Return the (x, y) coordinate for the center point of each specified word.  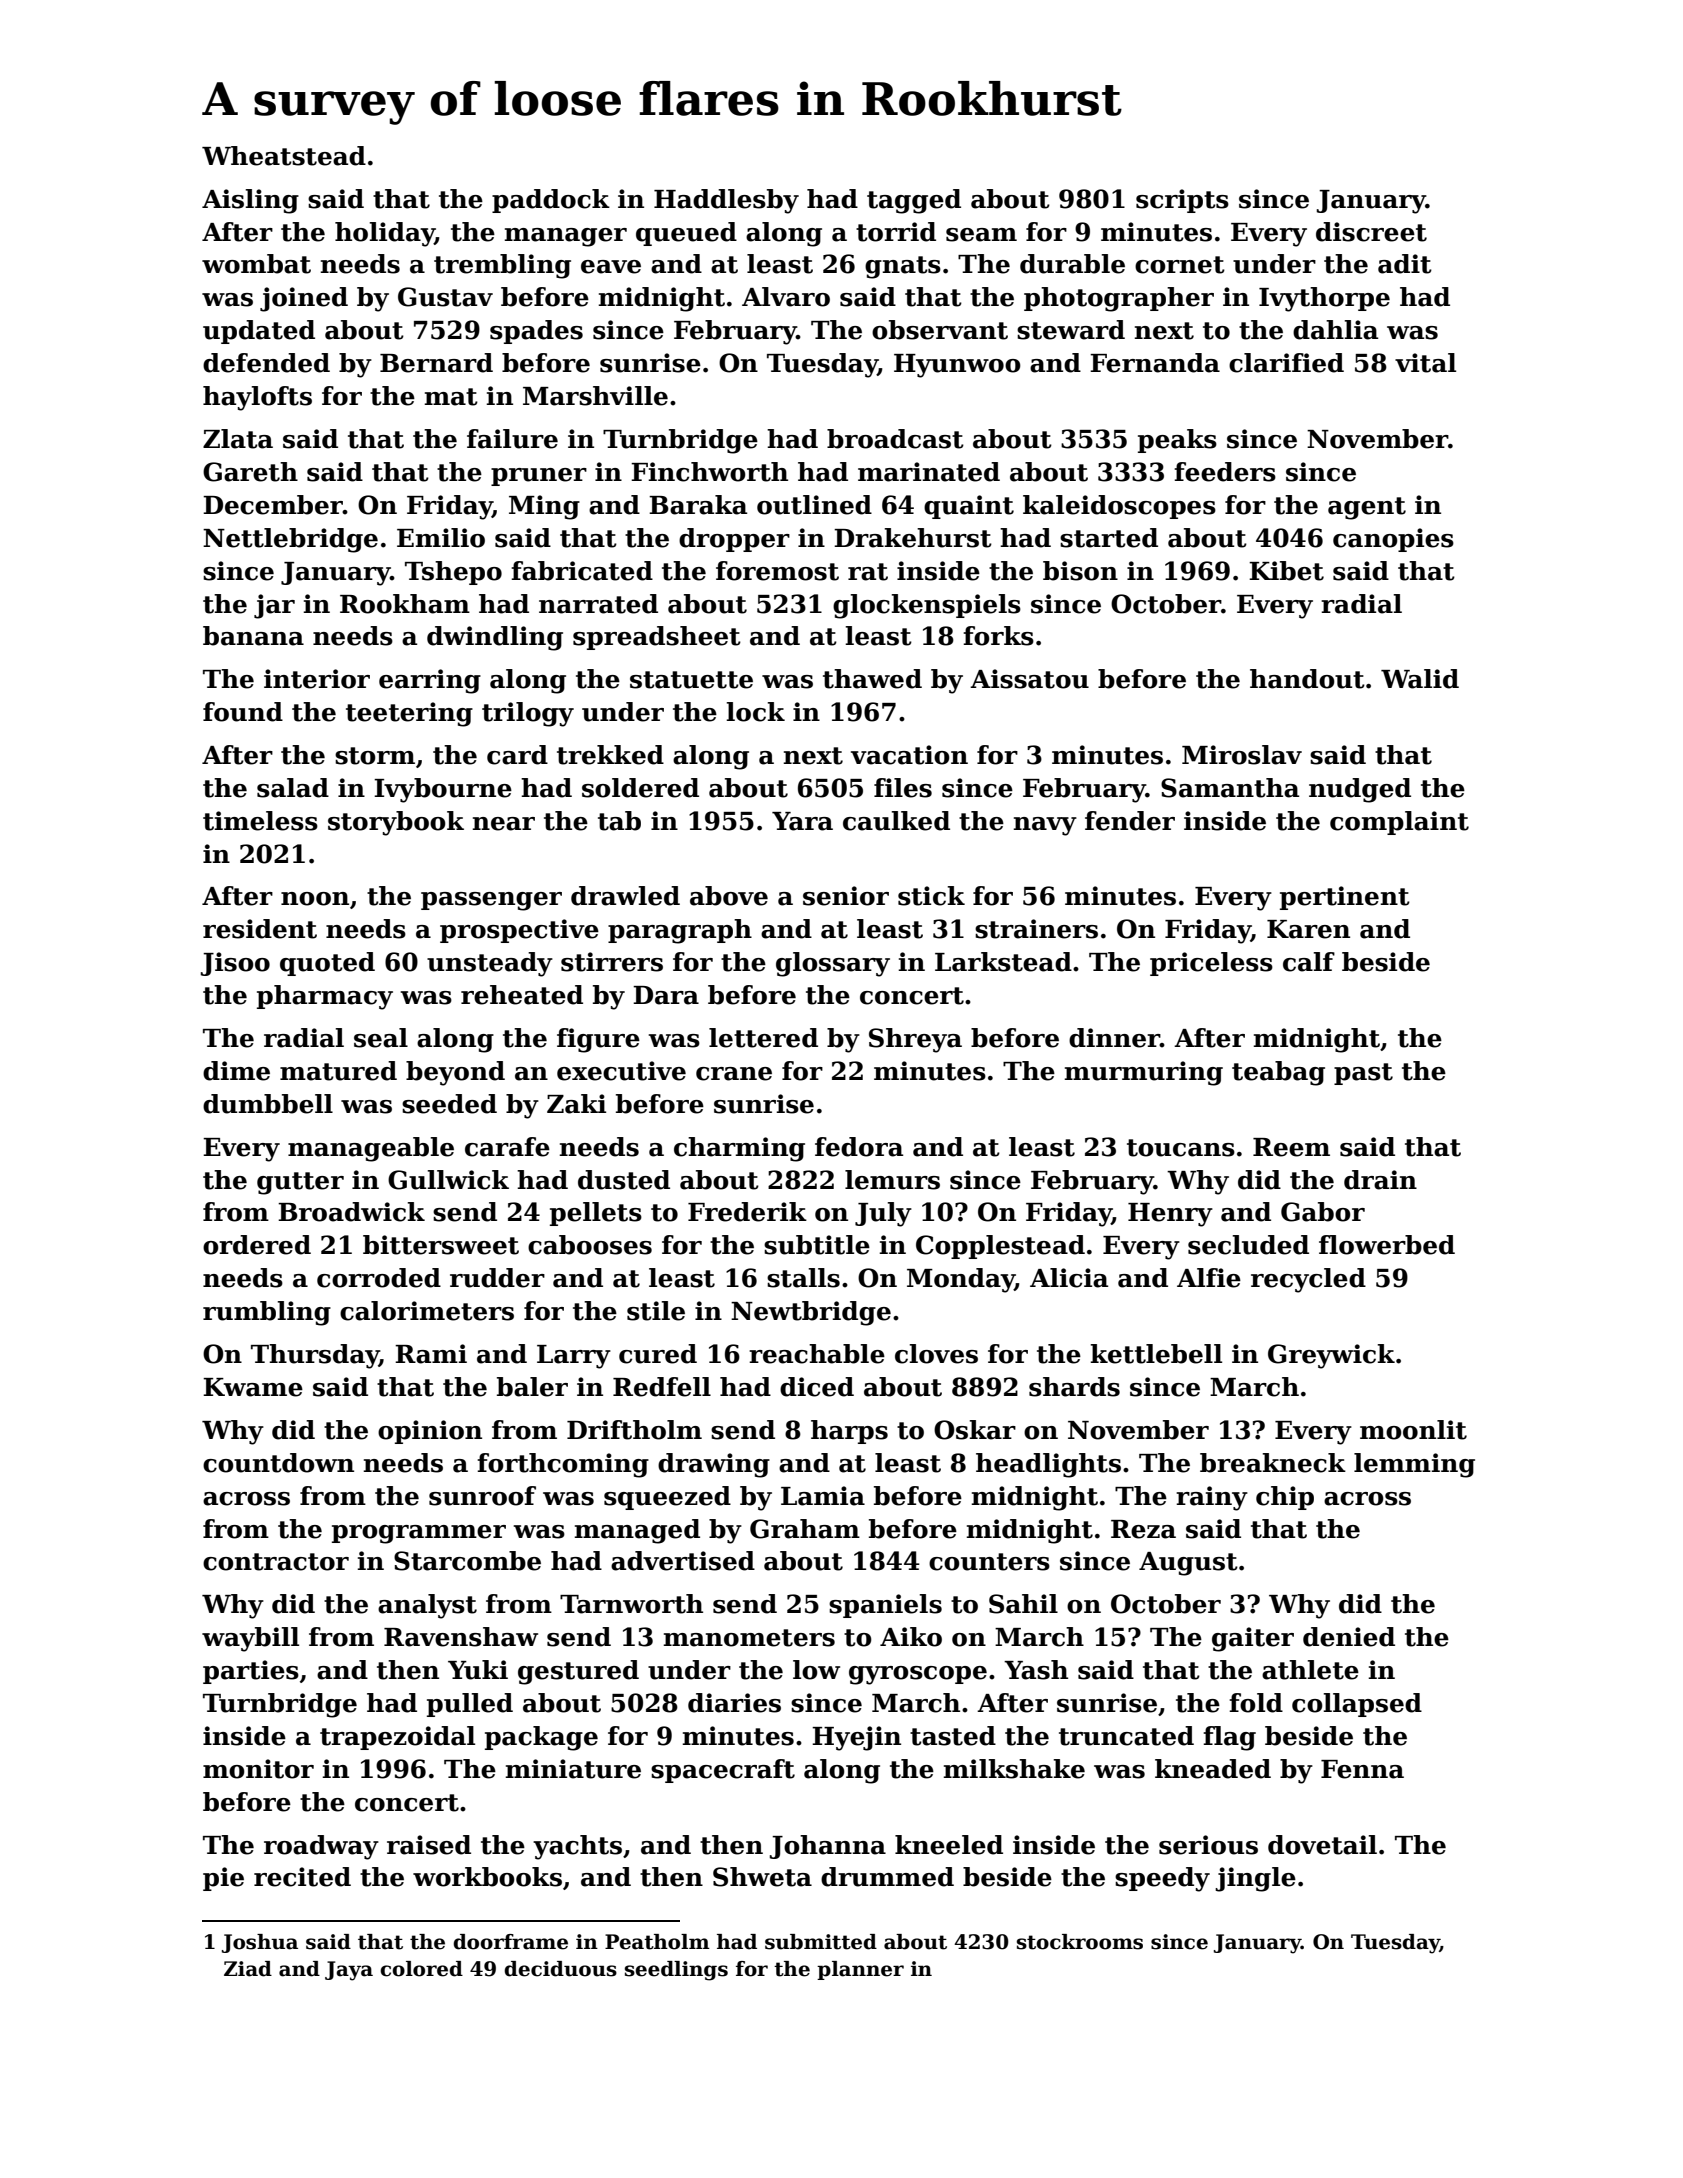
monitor (258, 1769)
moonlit (1413, 1430)
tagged (914, 201)
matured (338, 1071)
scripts (1182, 201)
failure (512, 439)
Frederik (747, 1212)
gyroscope (918, 1675)
